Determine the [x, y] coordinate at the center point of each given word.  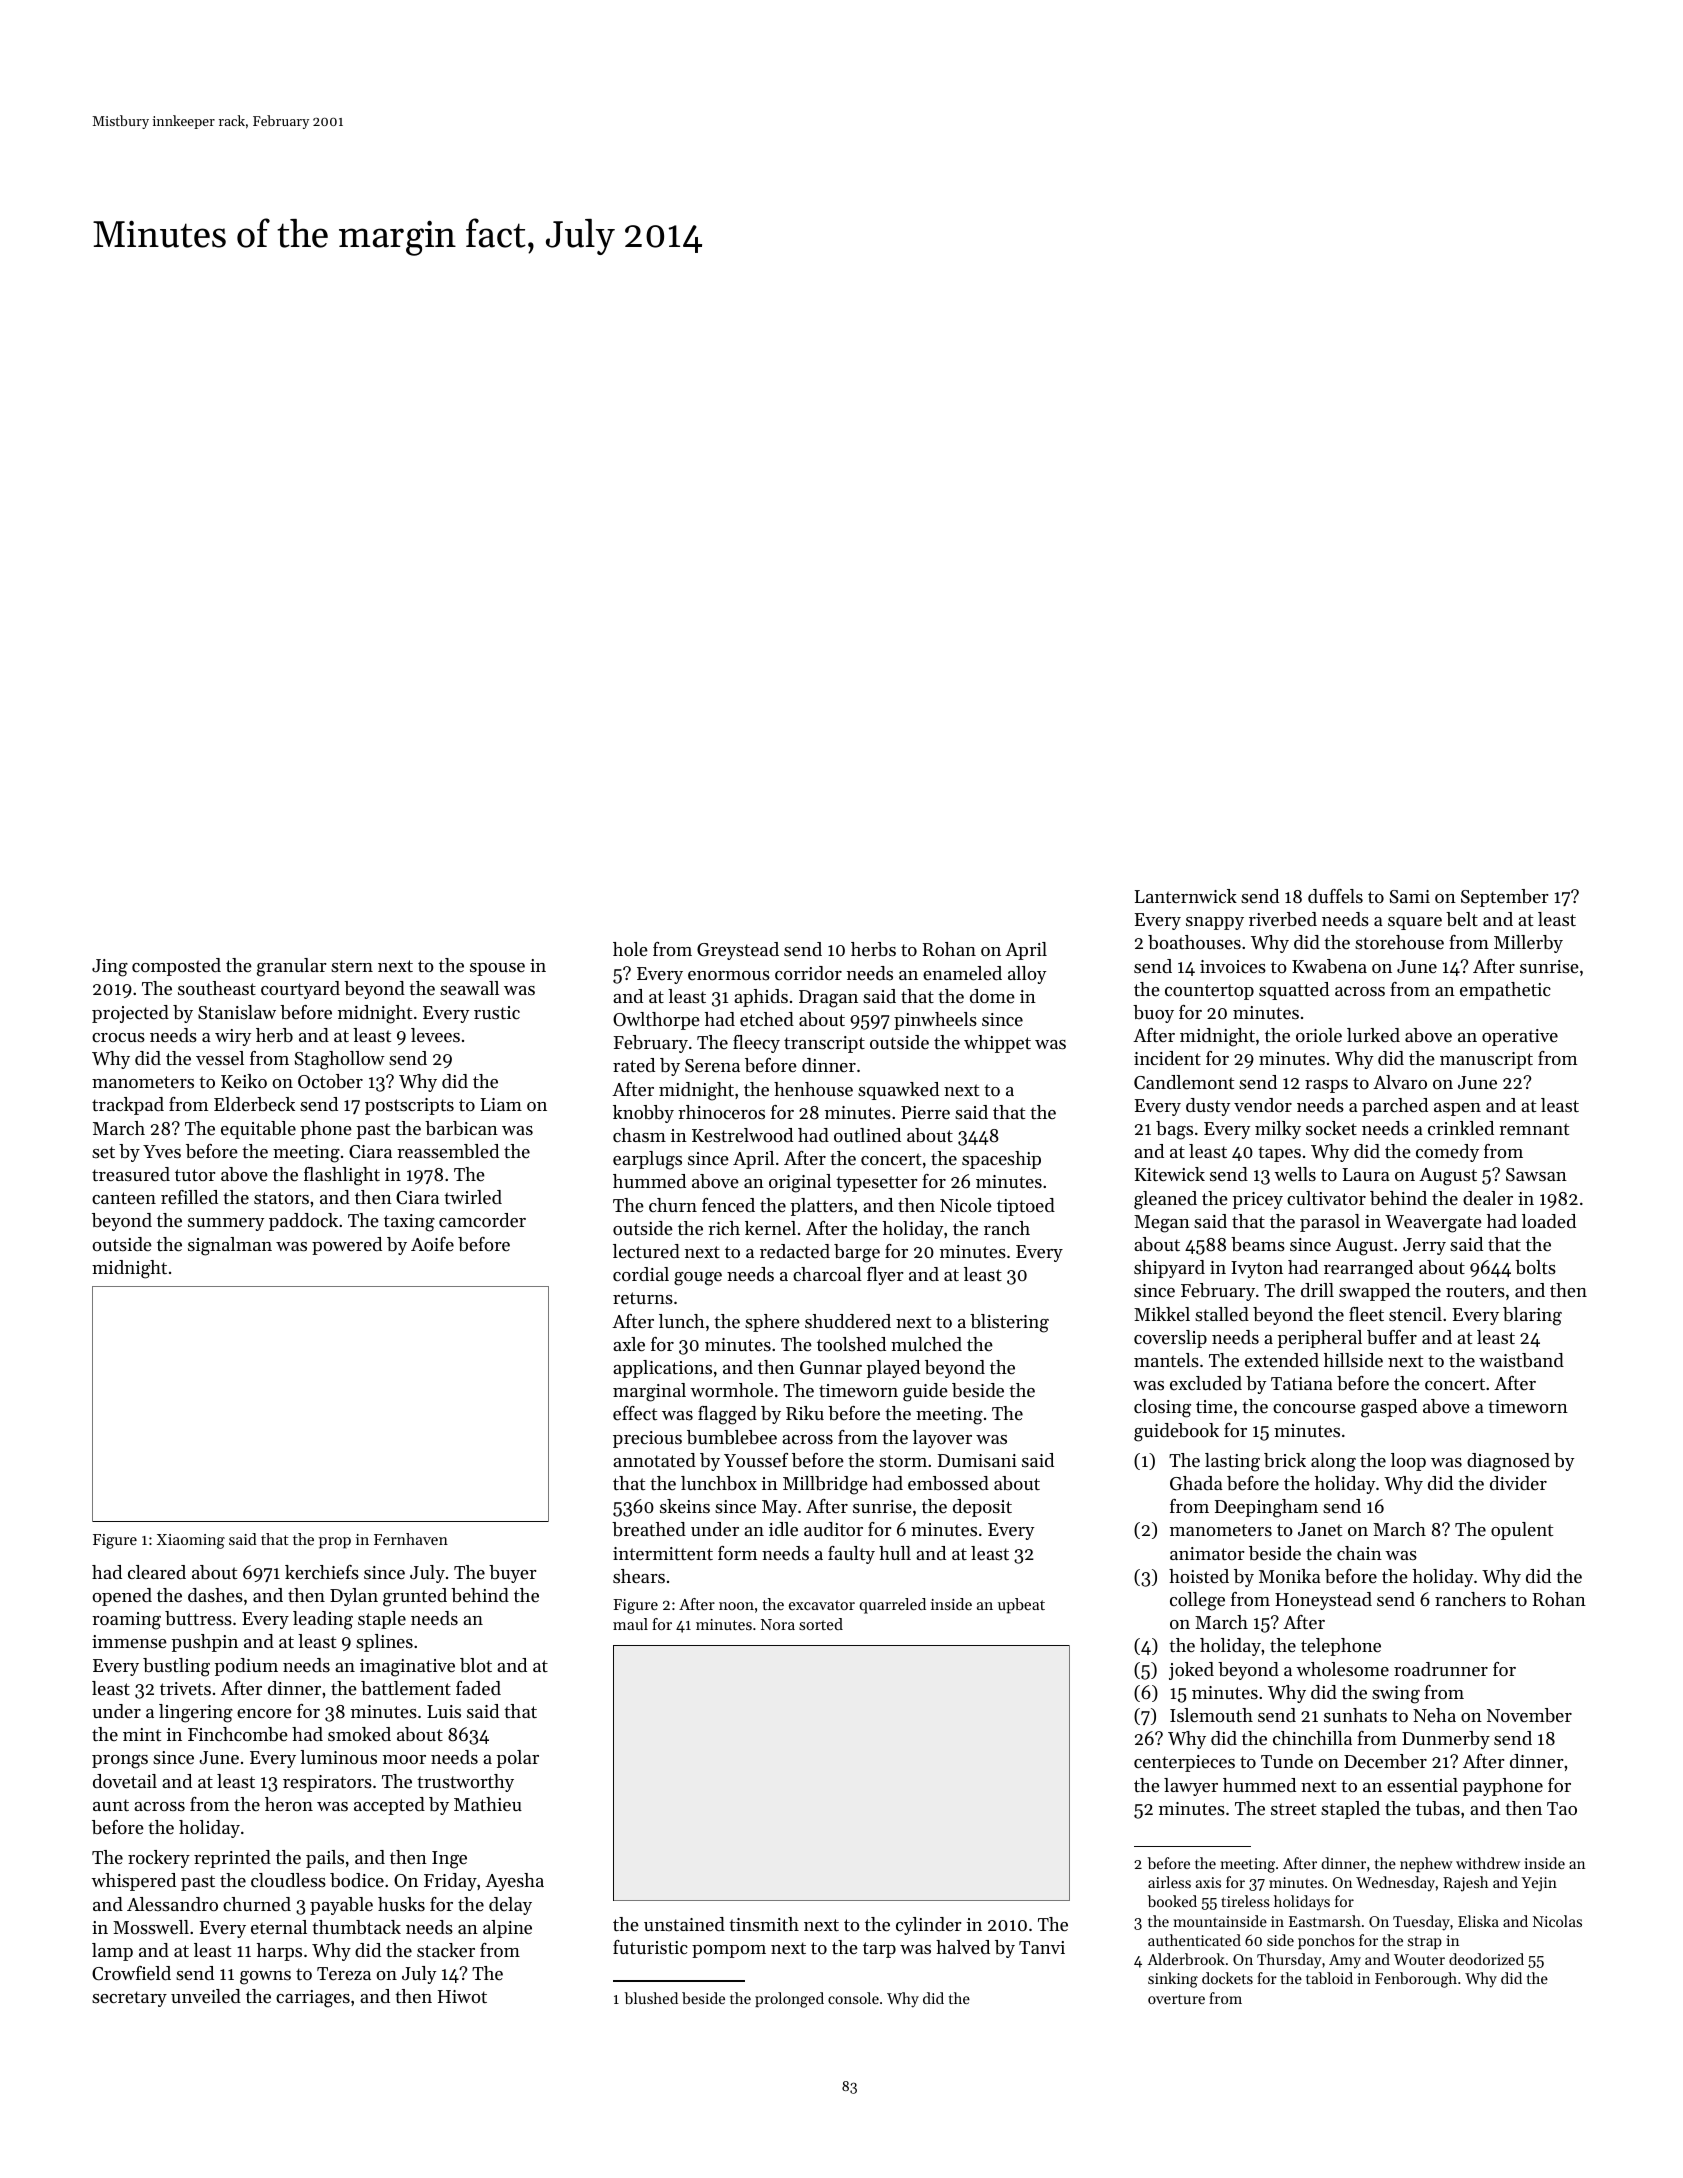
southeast [217, 988]
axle [629, 1344]
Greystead [738, 951]
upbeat [1021, 1606]
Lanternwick [1186, 896]
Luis [444, 1711]
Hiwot [462, 1996]
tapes [1279, 1154]
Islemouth [1211, 1715]
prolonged [789, 2000]
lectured [646, 1251]
